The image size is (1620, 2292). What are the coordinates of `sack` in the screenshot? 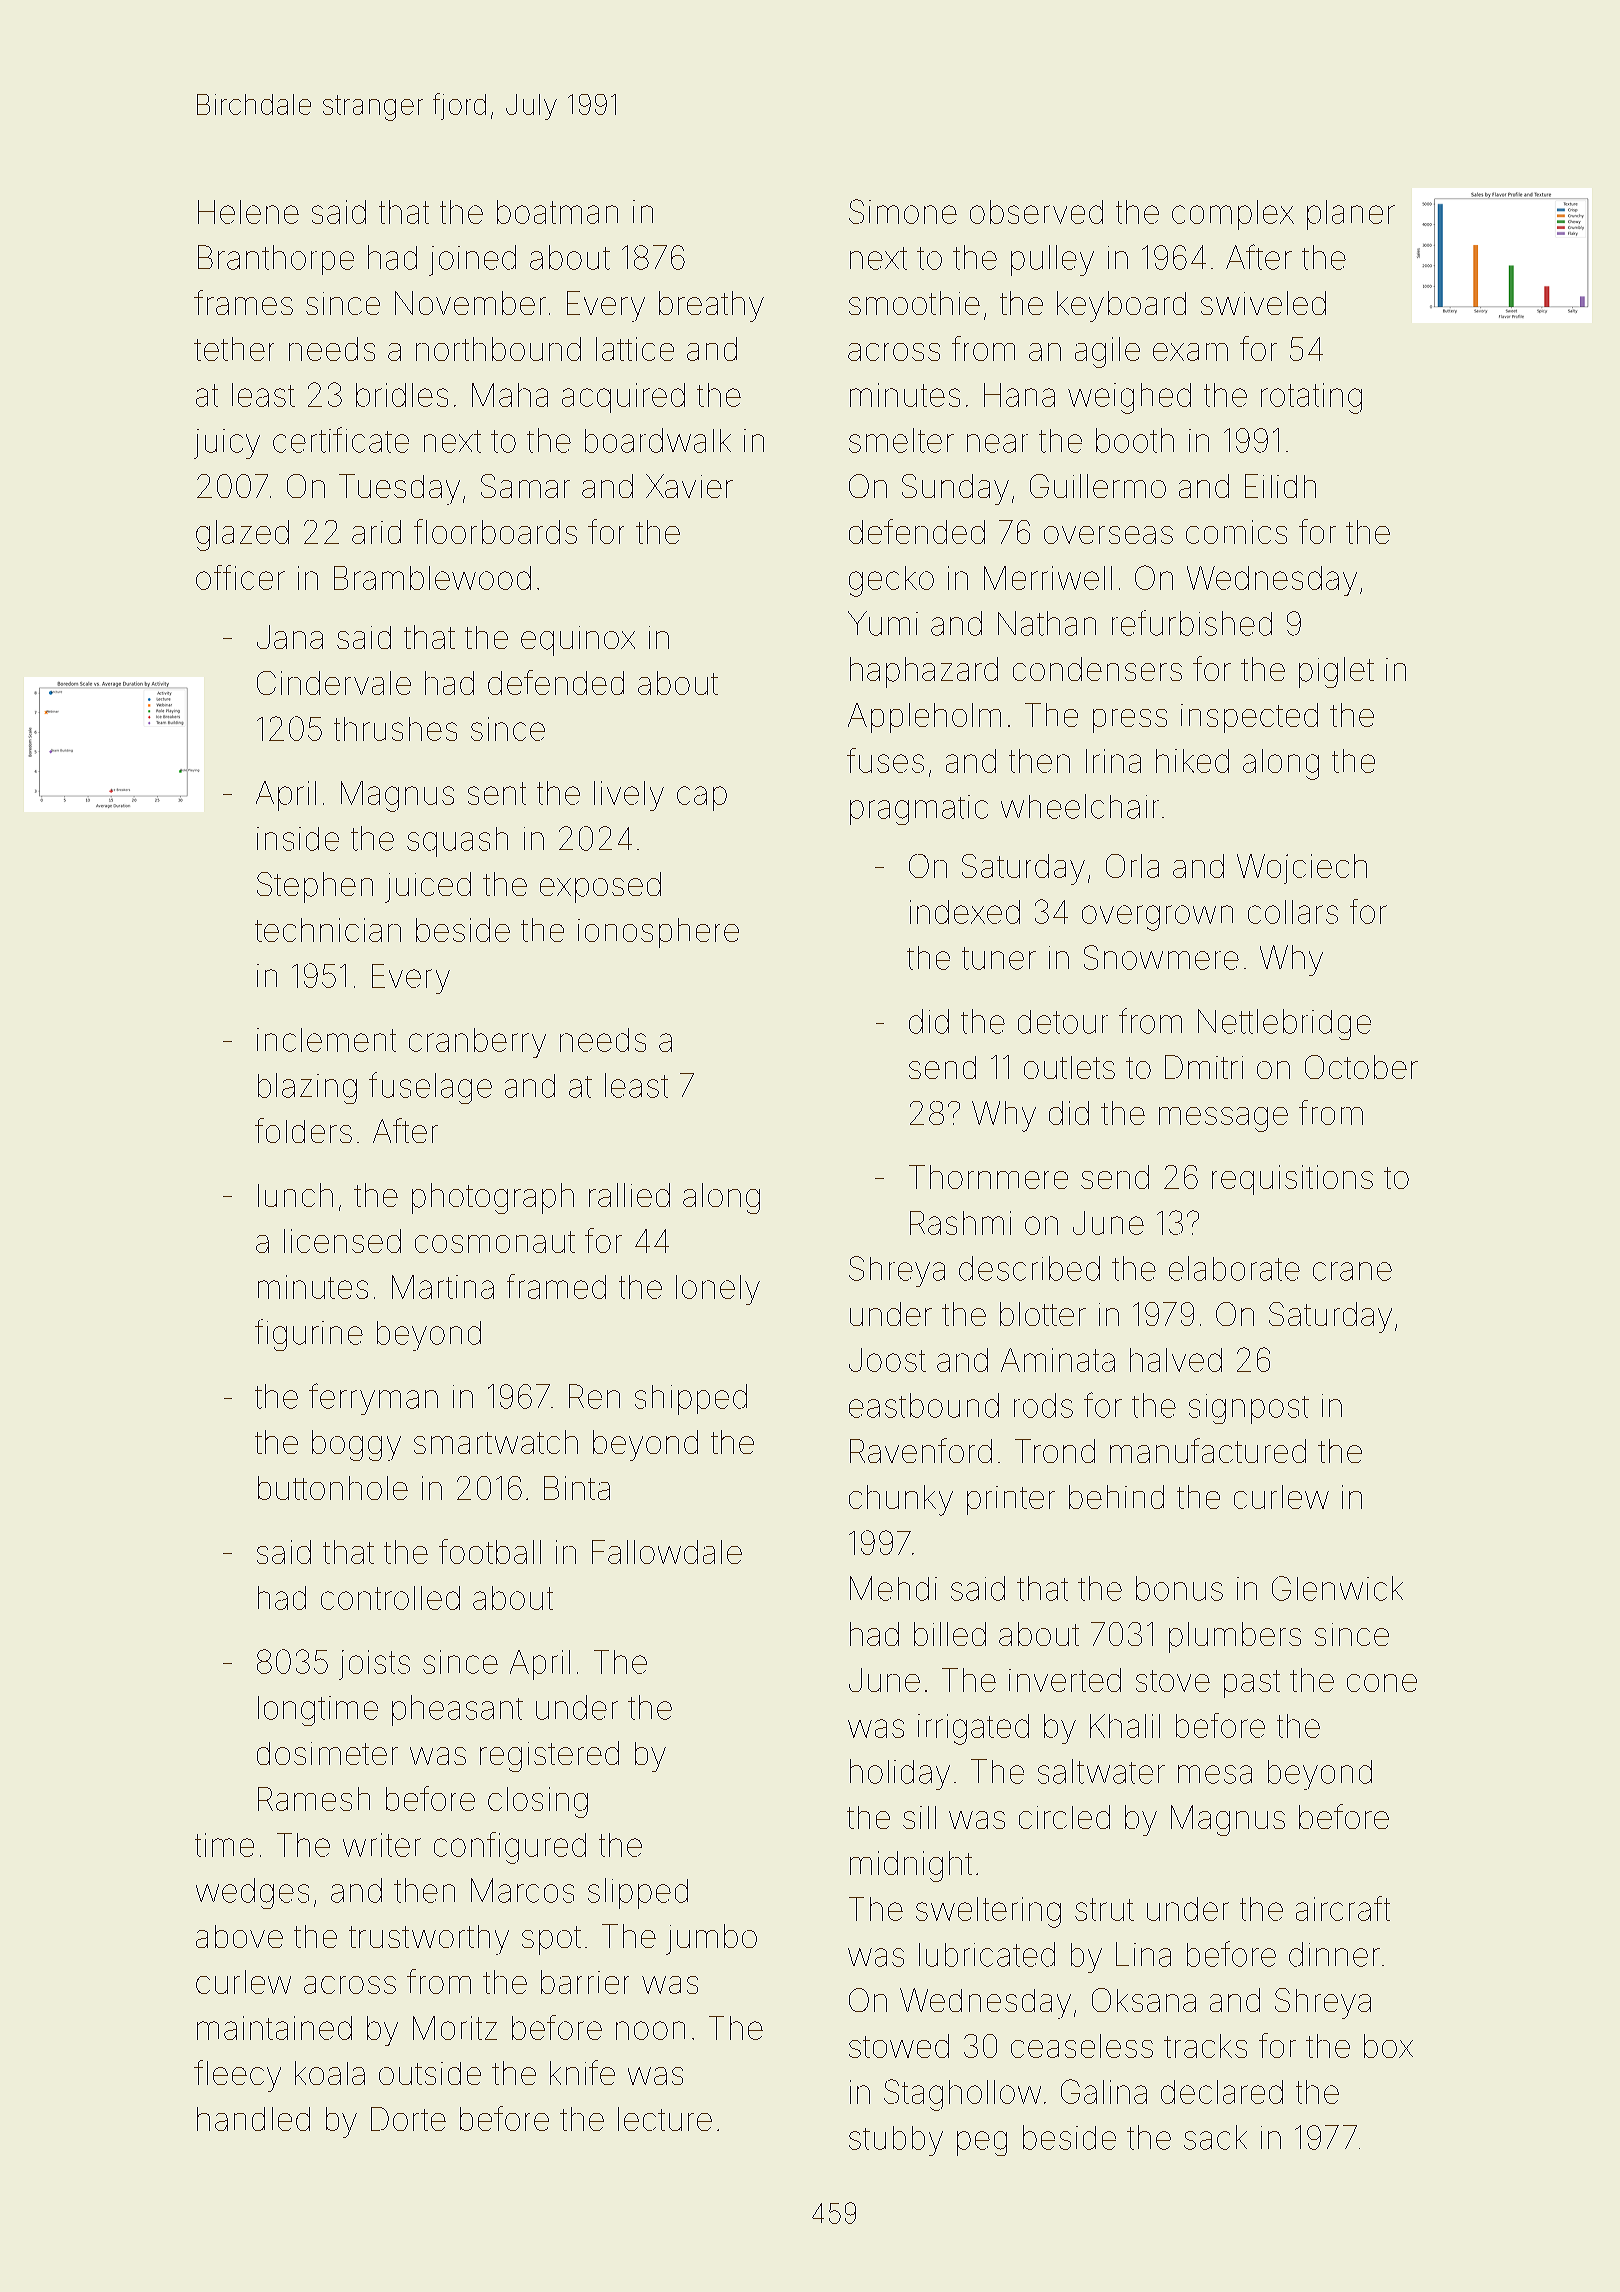 It's located at (1215, 2137).
